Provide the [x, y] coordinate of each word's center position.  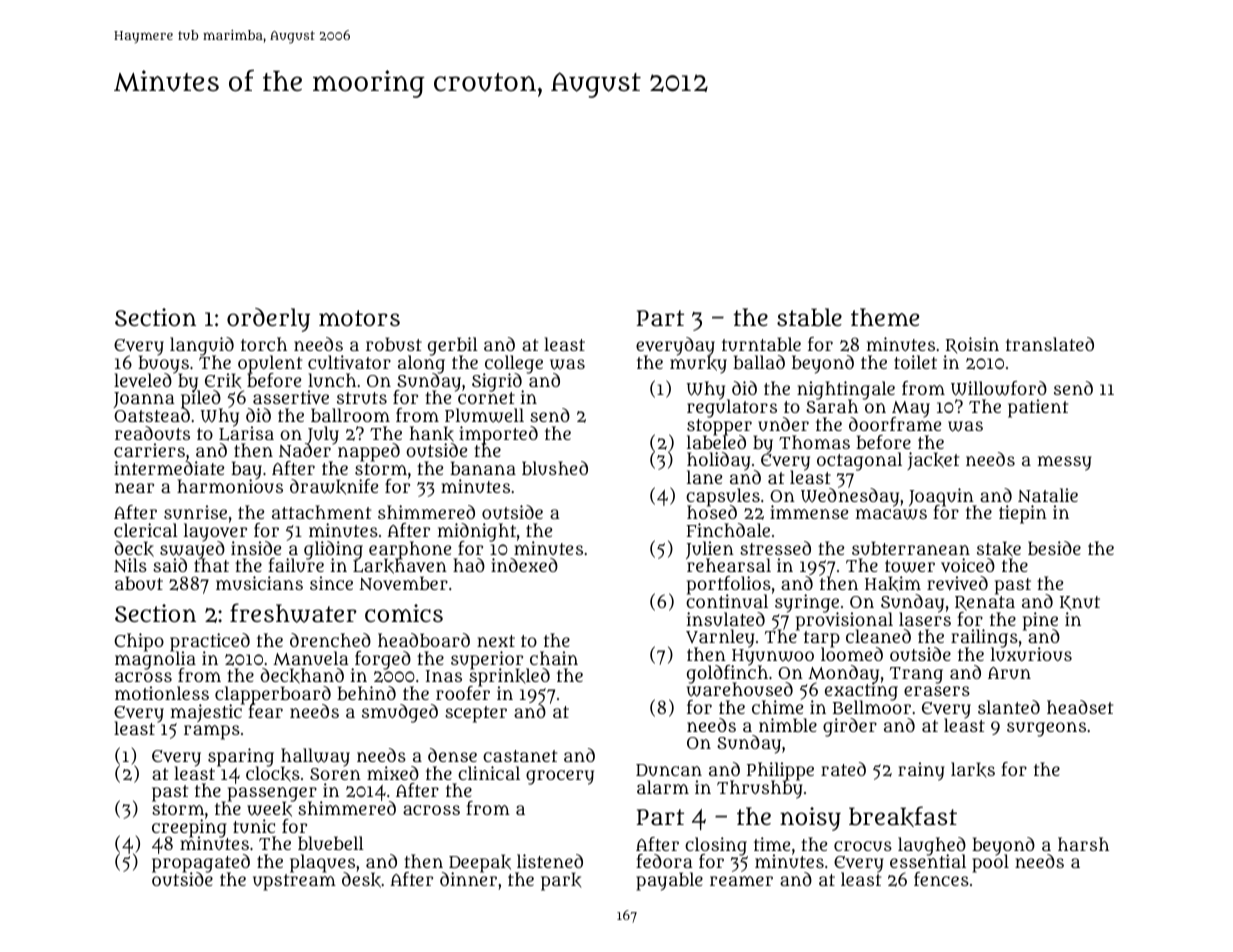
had [469, 565]
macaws [891, 514]
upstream [294, 882]
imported [498, 435]
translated [1050, 344]
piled [202, 400]
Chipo [139, 642]
